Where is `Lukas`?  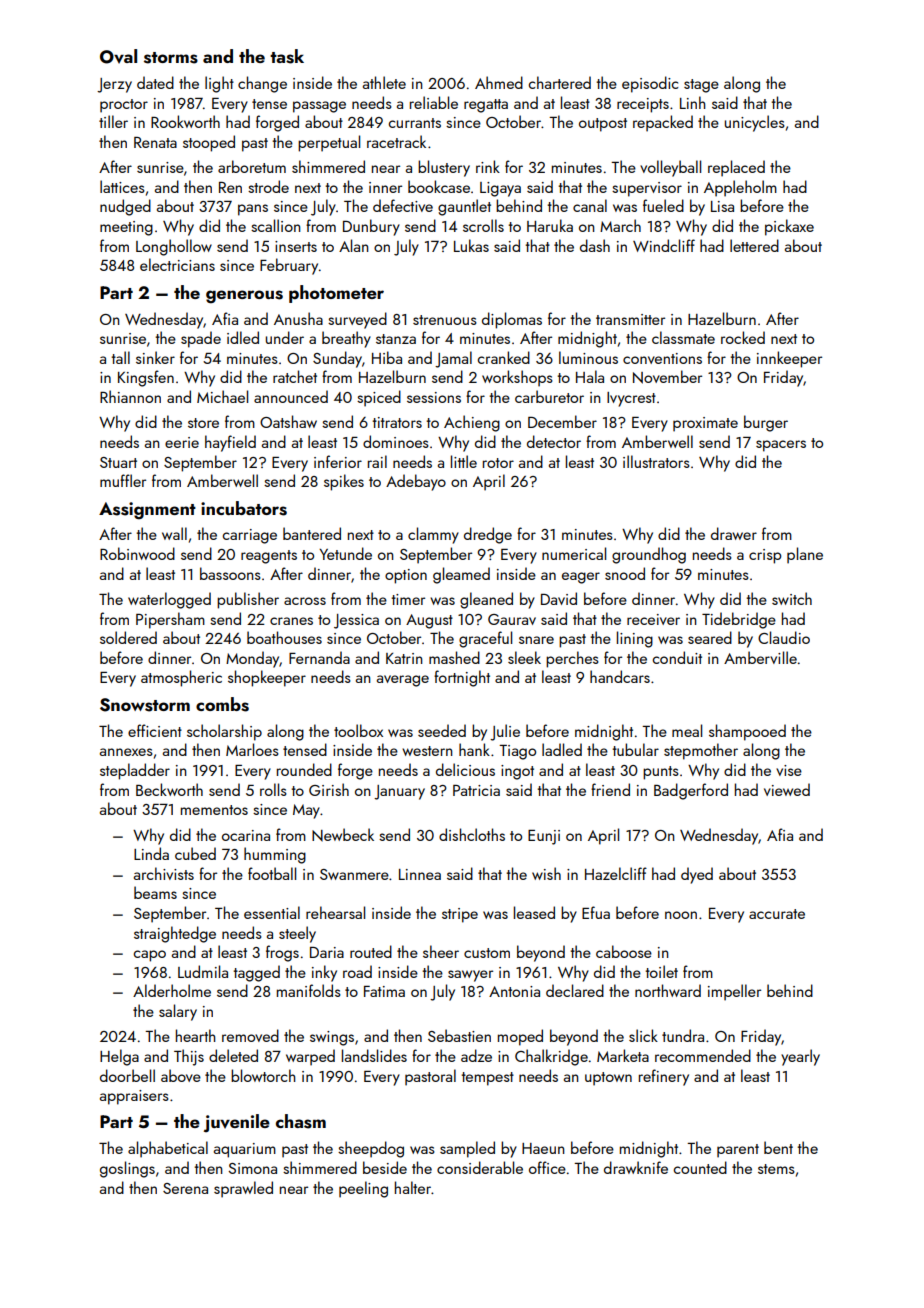
Lukas is located at coordinates (471, 245).
